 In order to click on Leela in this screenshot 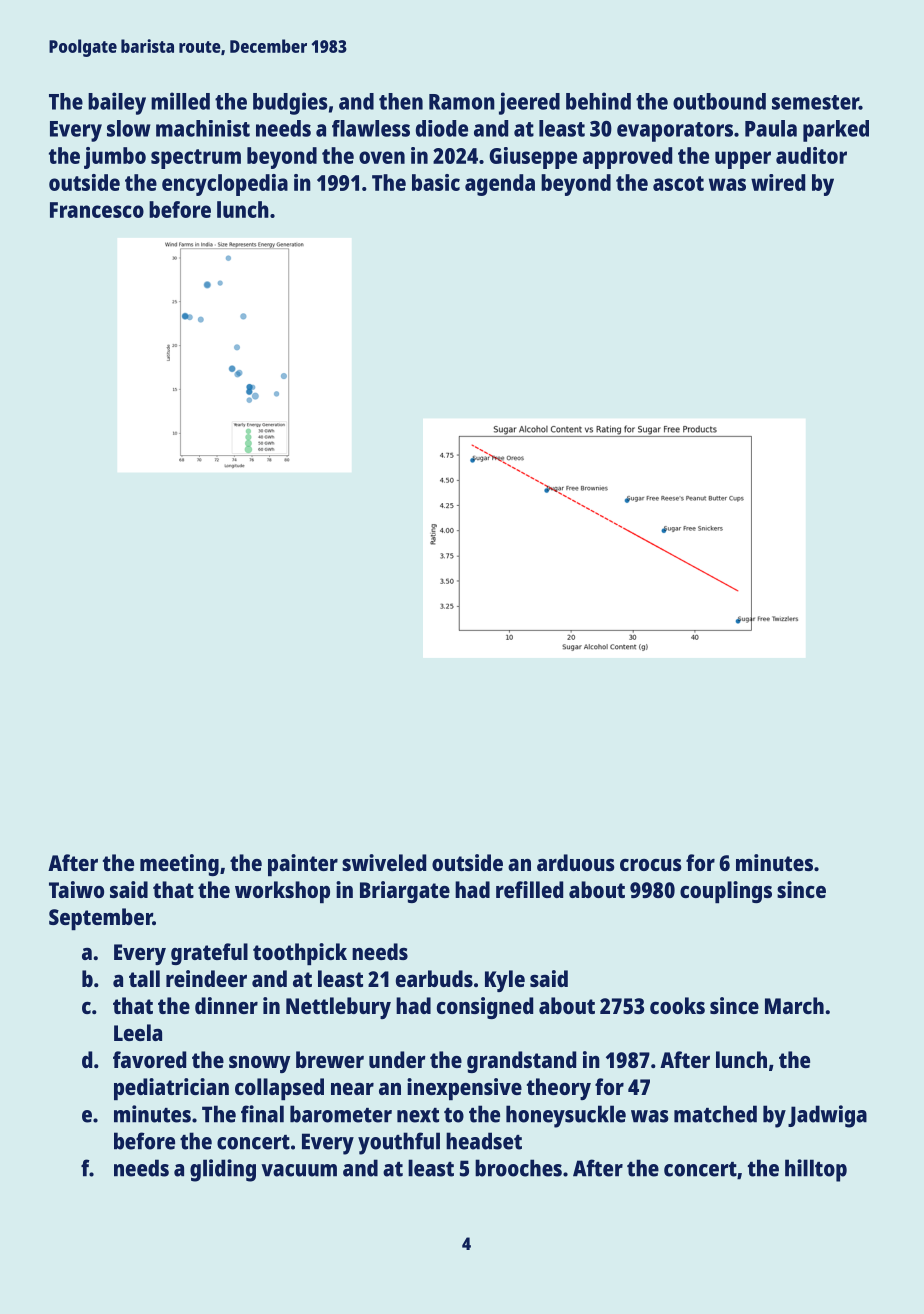, I will do `click(138, 1032)`.
